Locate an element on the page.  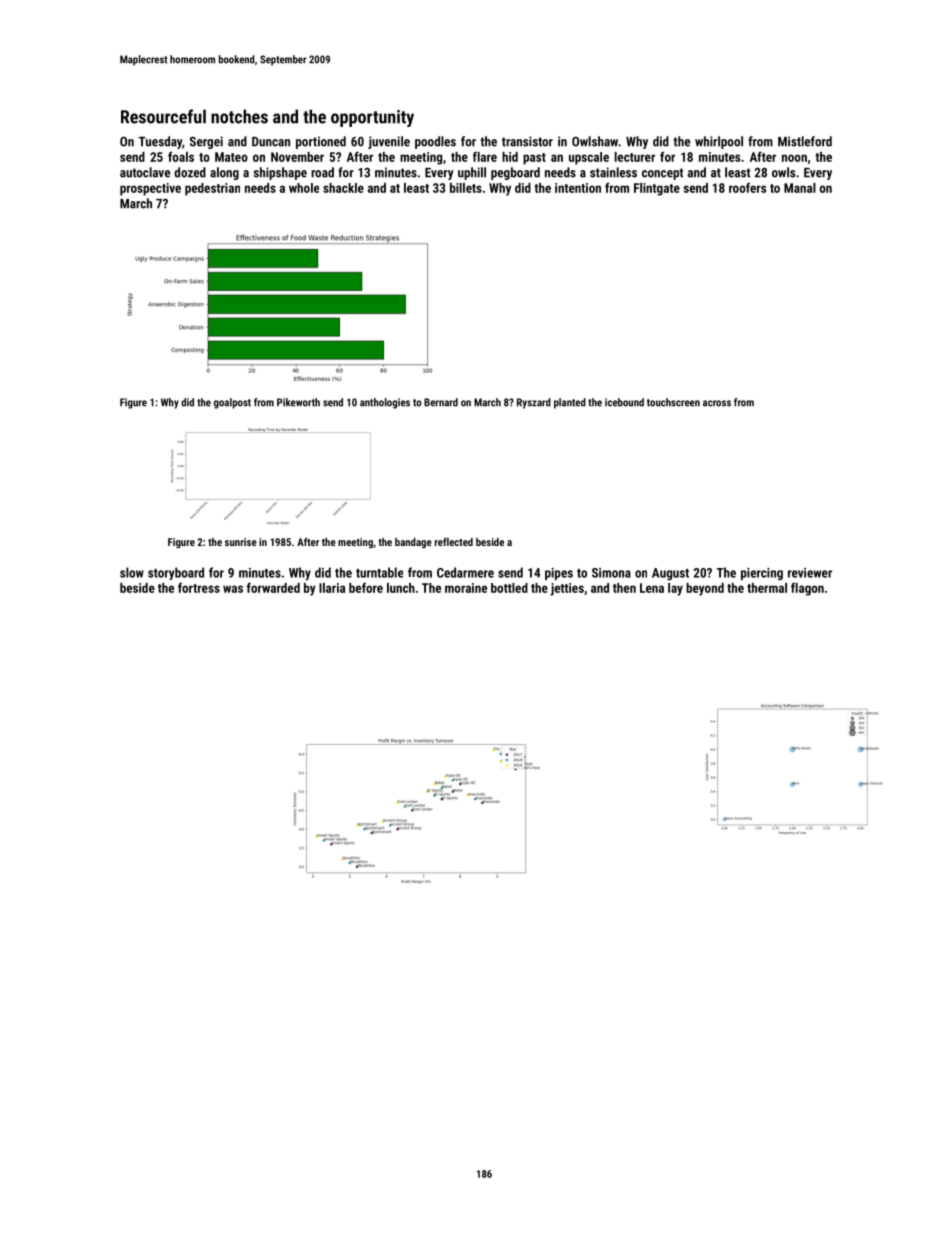
reflected is located at coordinates (454, 542).
